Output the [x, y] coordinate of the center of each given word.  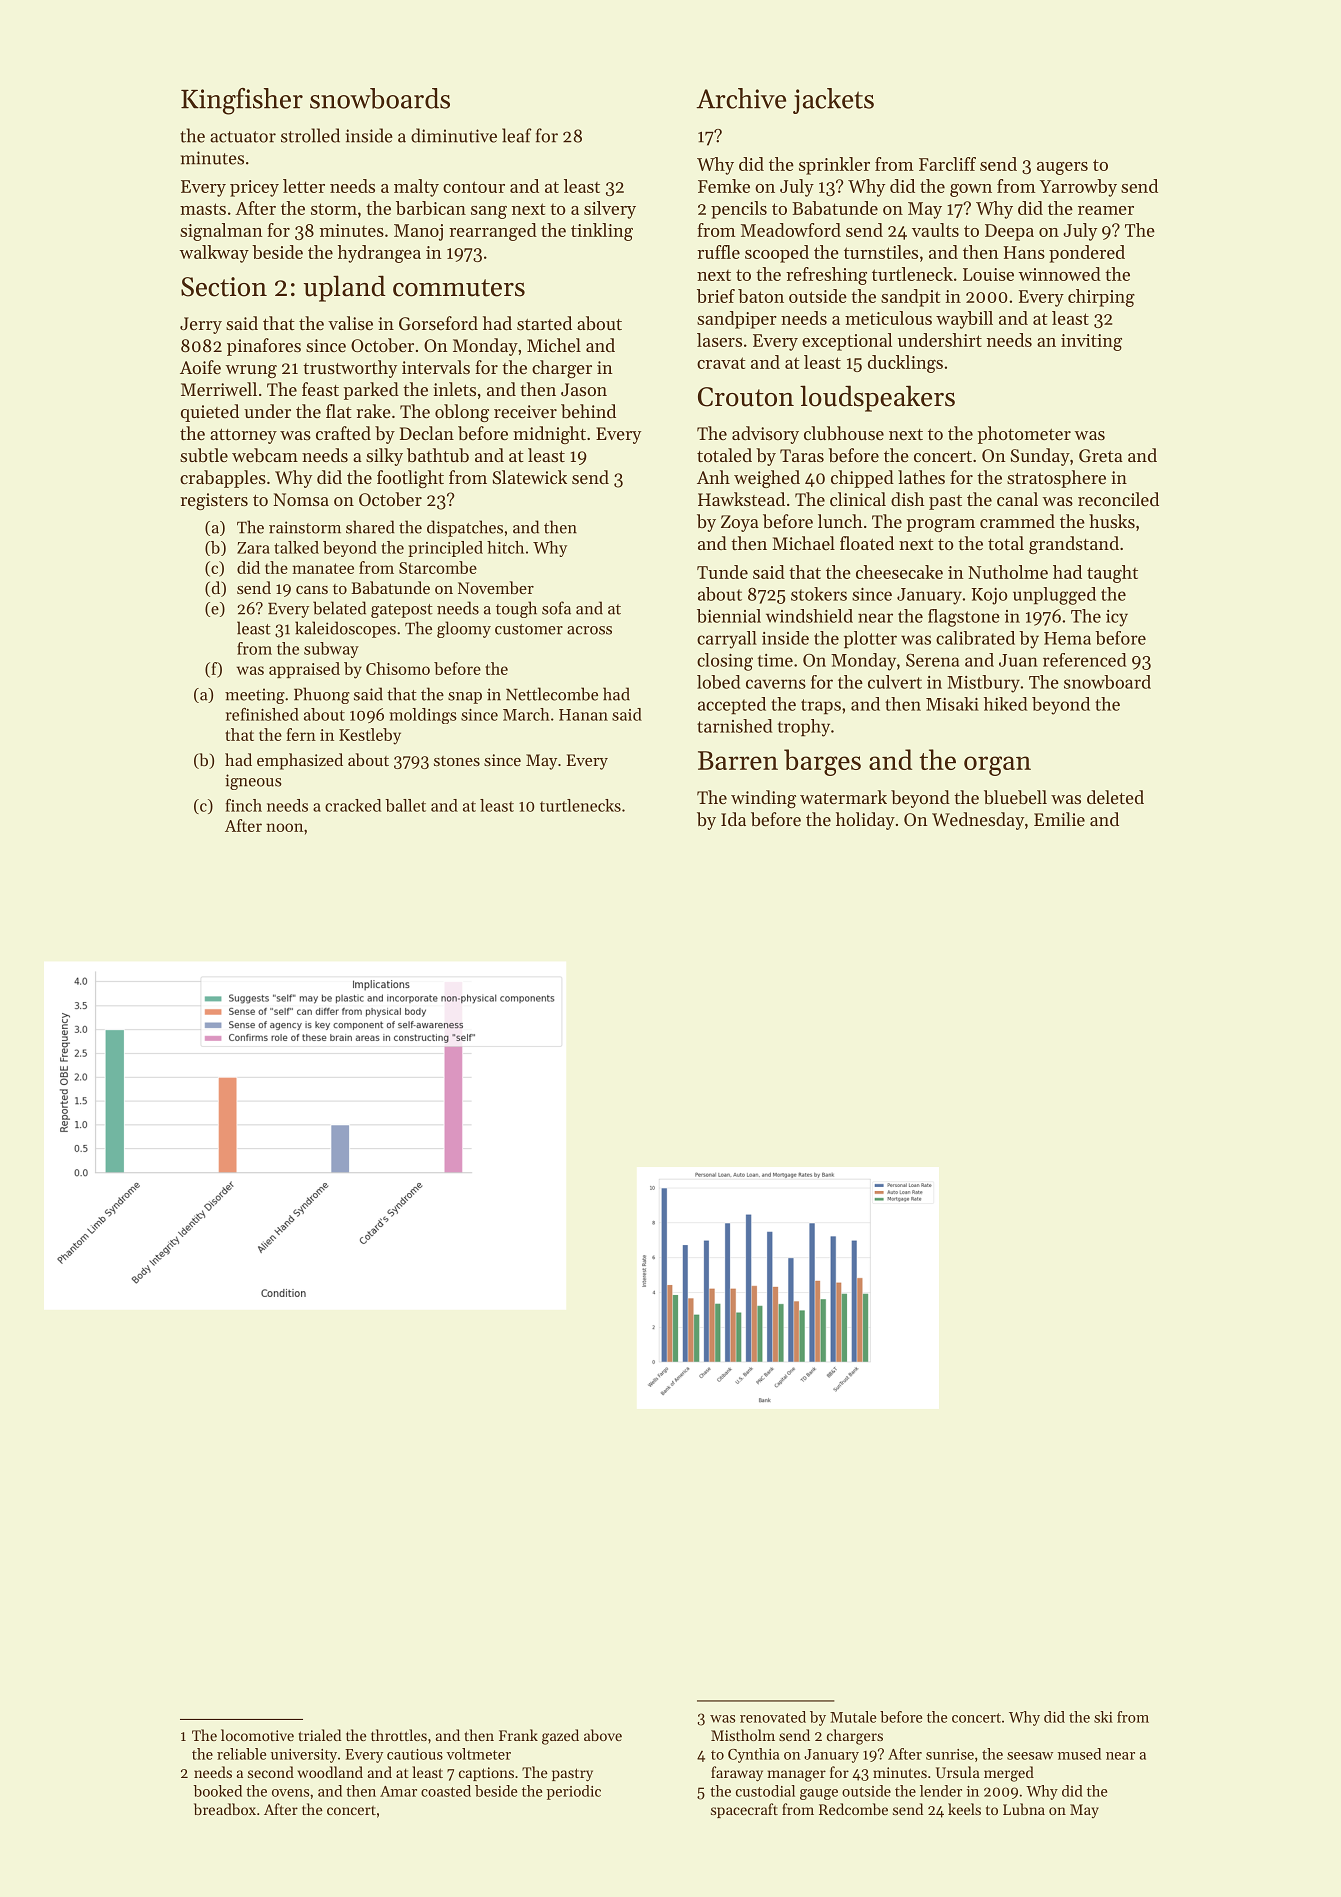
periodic [574, 1792]
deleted [1115, 797]
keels [964, 1809]
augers [1062, 168]
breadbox [225, 1809]
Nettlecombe [552, 694]
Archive [741, 98]
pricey [254, 188]
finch [244, 805]
